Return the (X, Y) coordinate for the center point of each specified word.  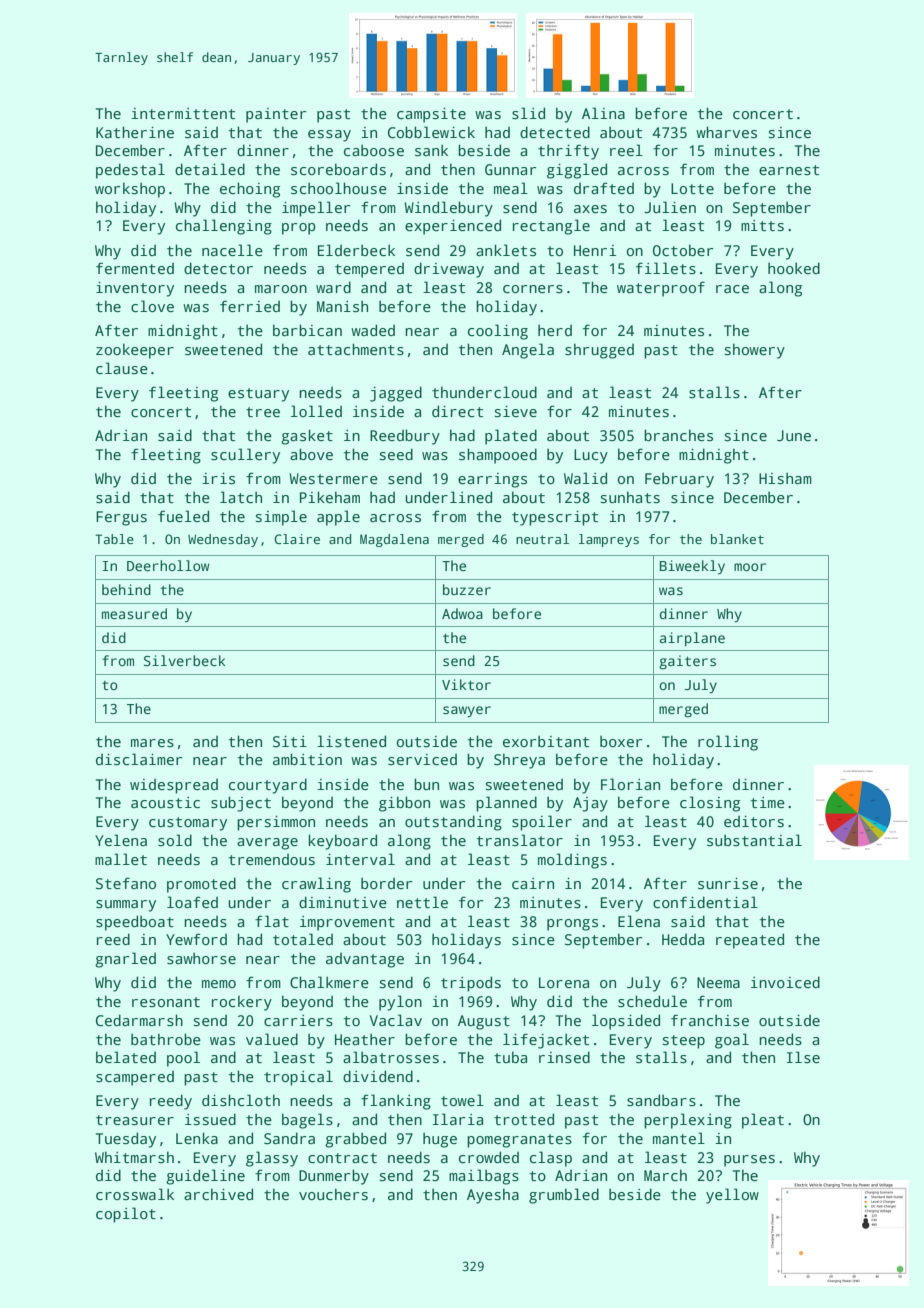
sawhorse (201, 958)
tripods (471, 984)
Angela (528, 351)
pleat (763, 1121)
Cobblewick (431, 132)
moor (750, 567)
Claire (297, 539)
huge (440, 1140)
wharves (726, 132)
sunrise (728, 884)
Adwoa (462, 613)
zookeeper (135, 351)
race (732, 289)
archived (218, 1194)
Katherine (135, 132)
